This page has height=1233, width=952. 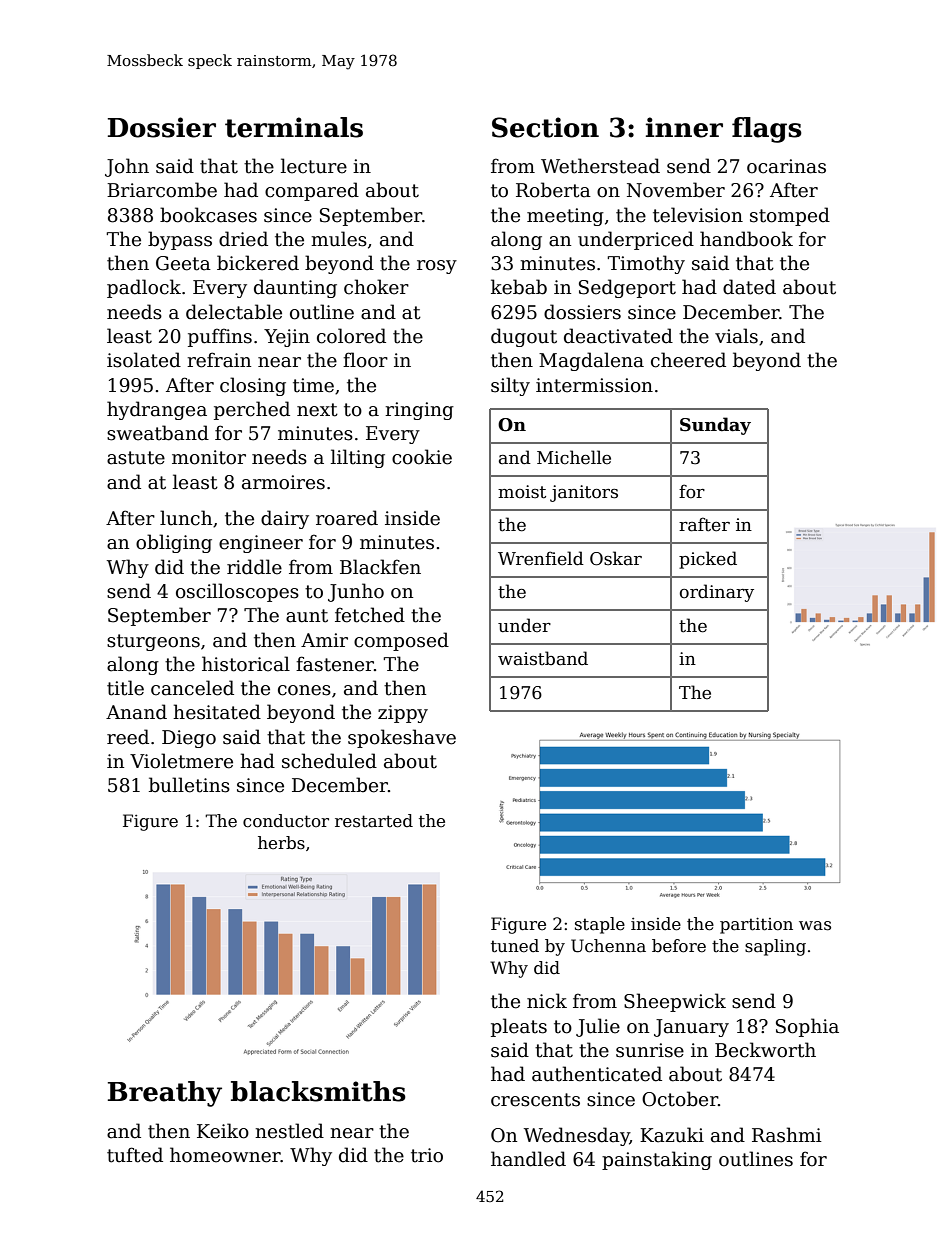 What do you see at coordinates (192, 688) in the page?
I see `canceled` at bounding box center [192, 688].
